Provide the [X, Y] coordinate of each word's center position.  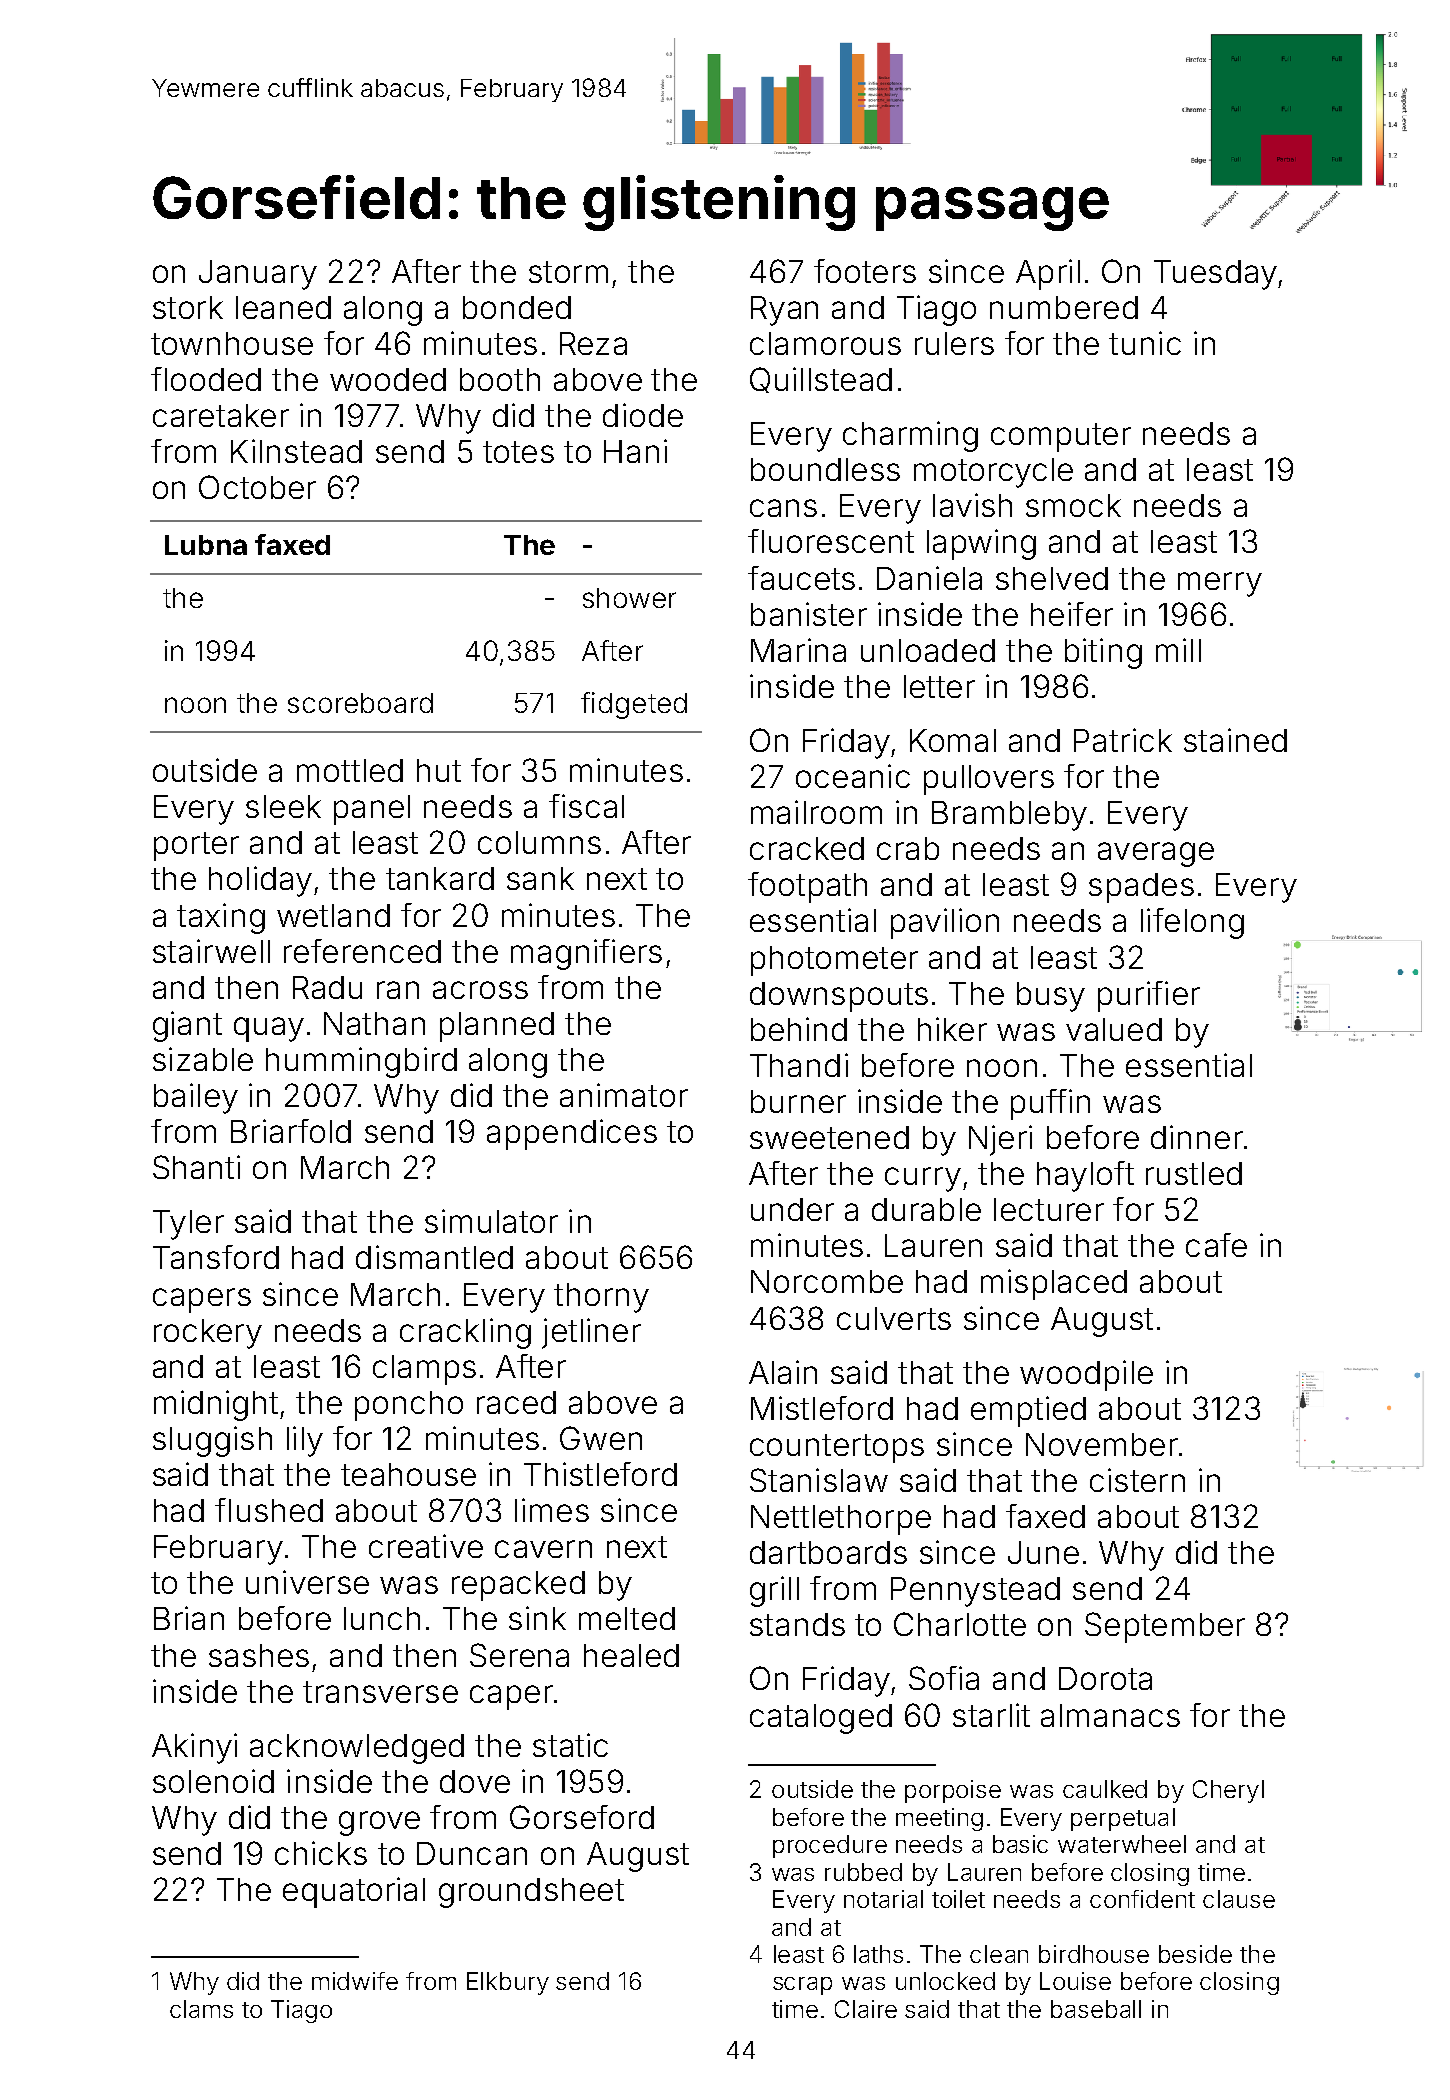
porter [196, 846]
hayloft [1085, 1176]
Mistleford [822, 1408]
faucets [801, 578]
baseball [1096, 2009]
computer [1061, 437]
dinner [1197, 1137]
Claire [866, 2009]
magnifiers [586, 954]
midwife [355, 1981]
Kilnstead [296, 451]
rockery [208, 1334]
